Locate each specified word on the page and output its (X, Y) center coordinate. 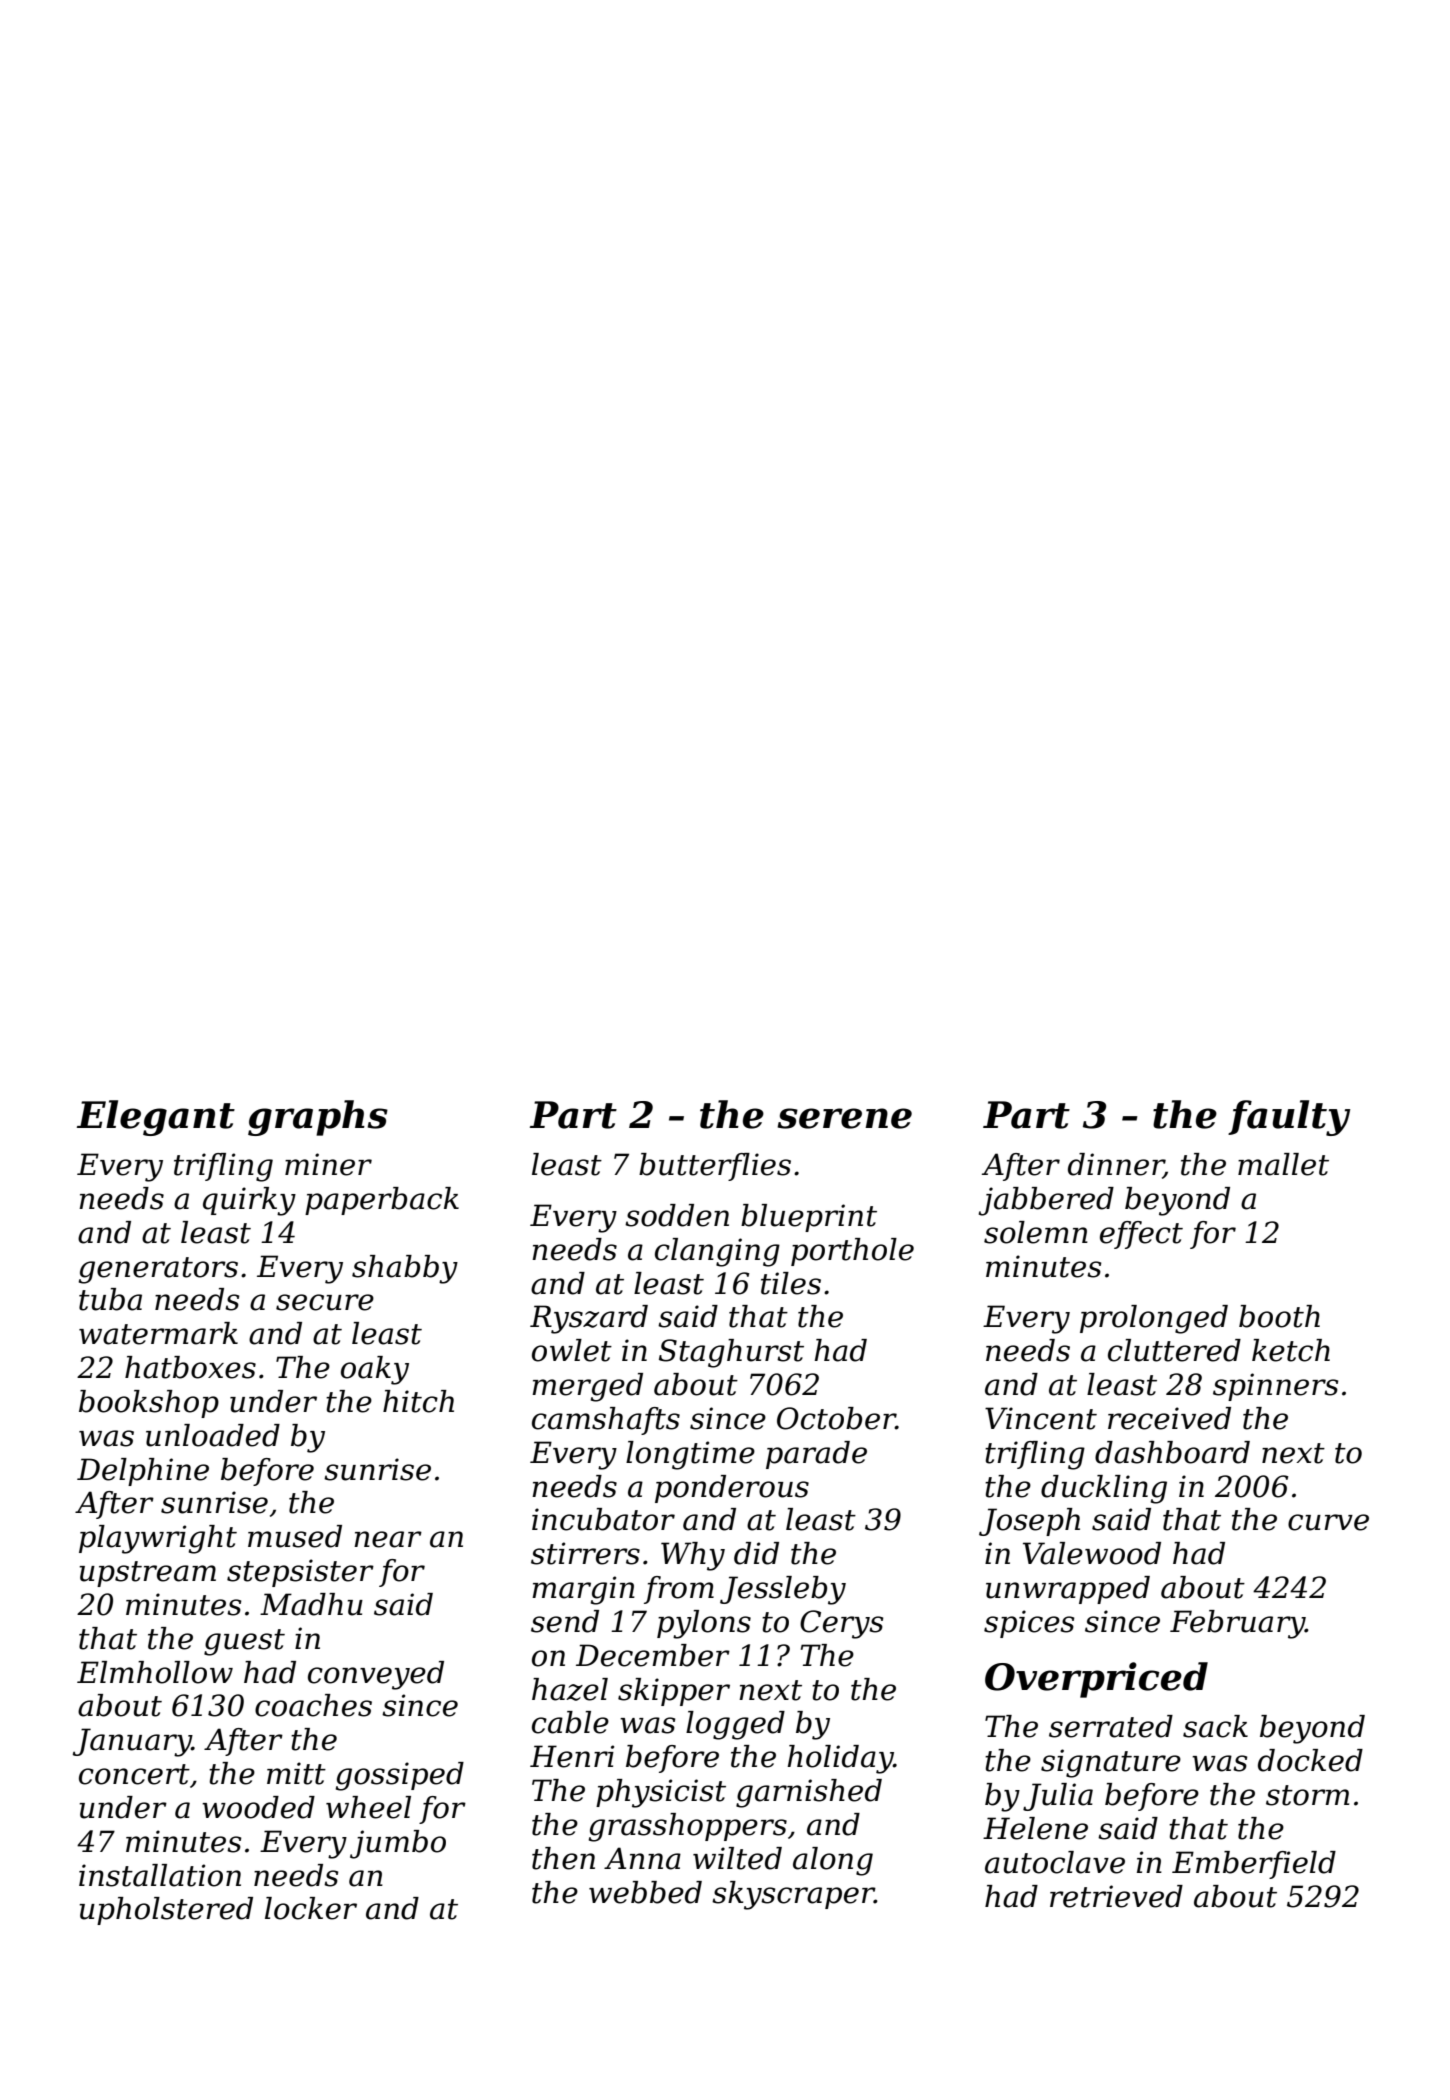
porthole (852, 1252)
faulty (1289, 1118)
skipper (674, 1692)
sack (1215, 1726)
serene (844, 1118)
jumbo (398, 1844)
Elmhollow (155, 1672)
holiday (840, 1759)
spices (1029, 1624)
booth (1279, 1316)
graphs (318, 1118)
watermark (158, 1333)
